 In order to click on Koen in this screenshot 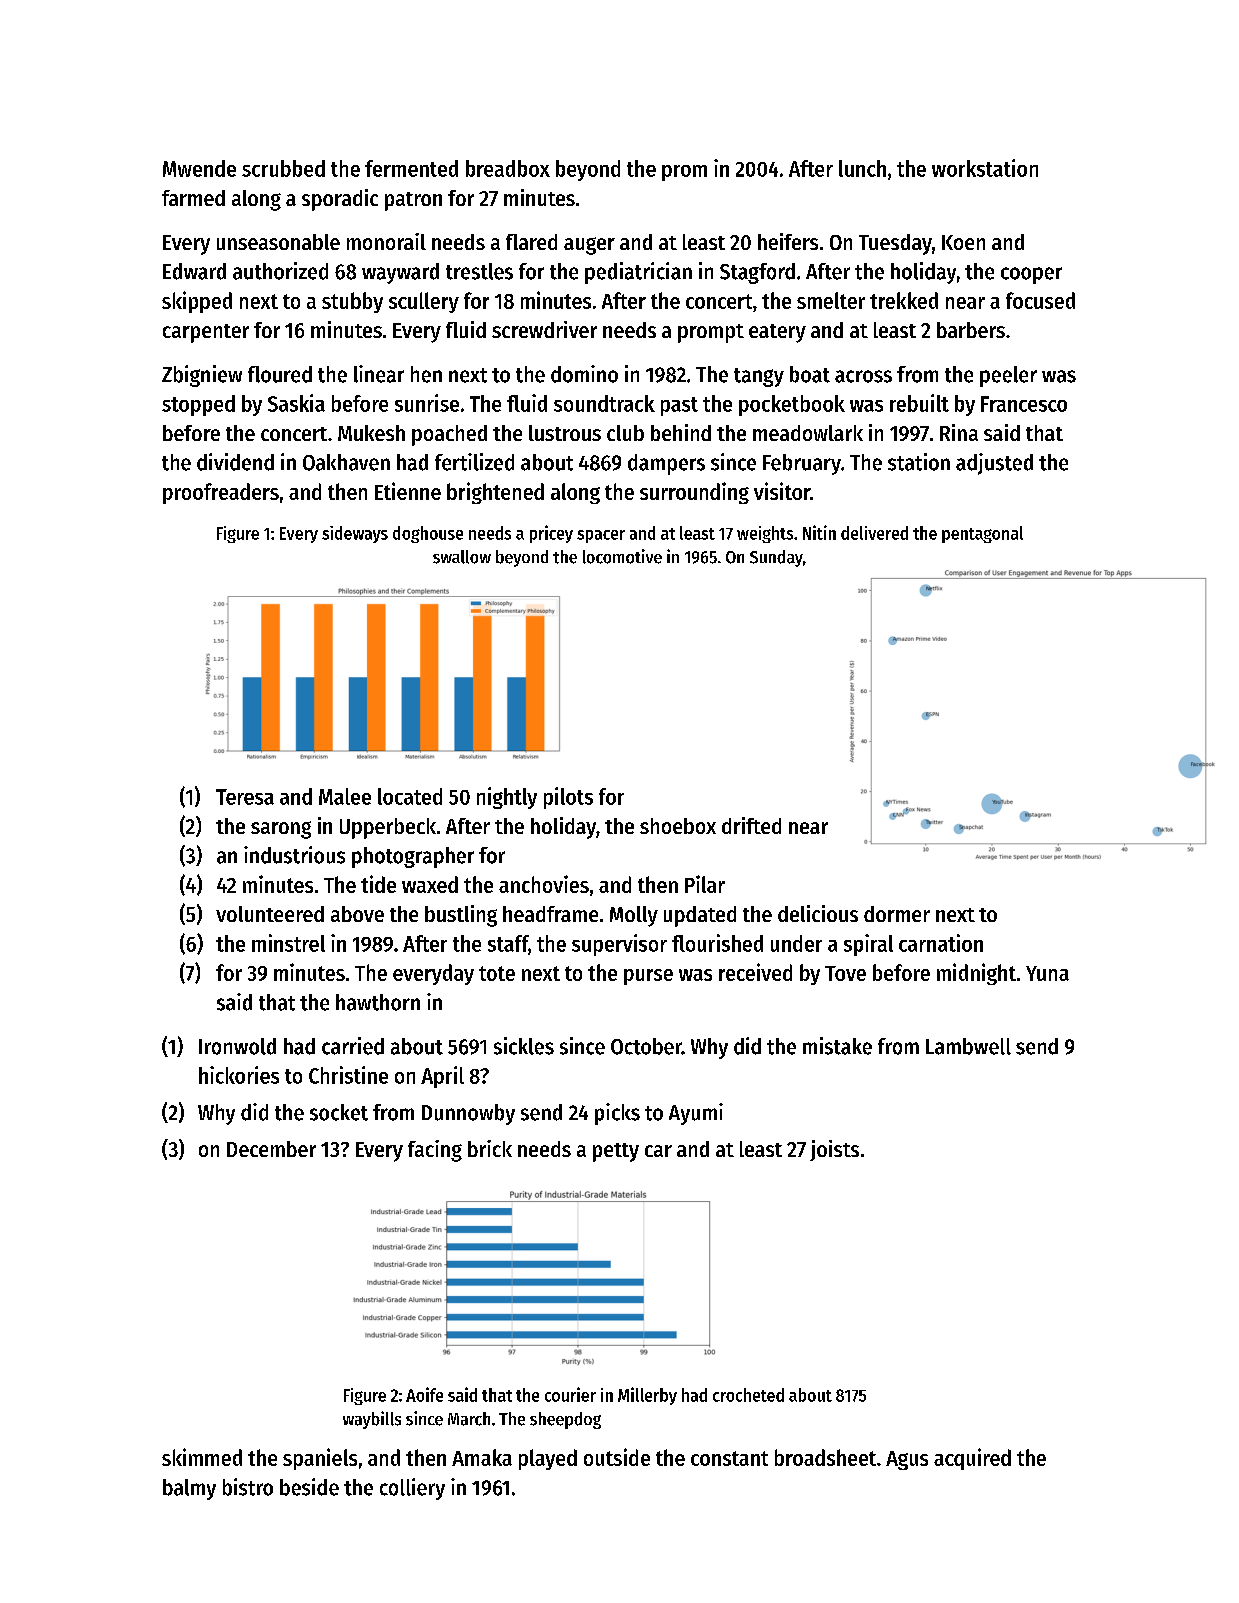, I will do `click(963, 242)`.
